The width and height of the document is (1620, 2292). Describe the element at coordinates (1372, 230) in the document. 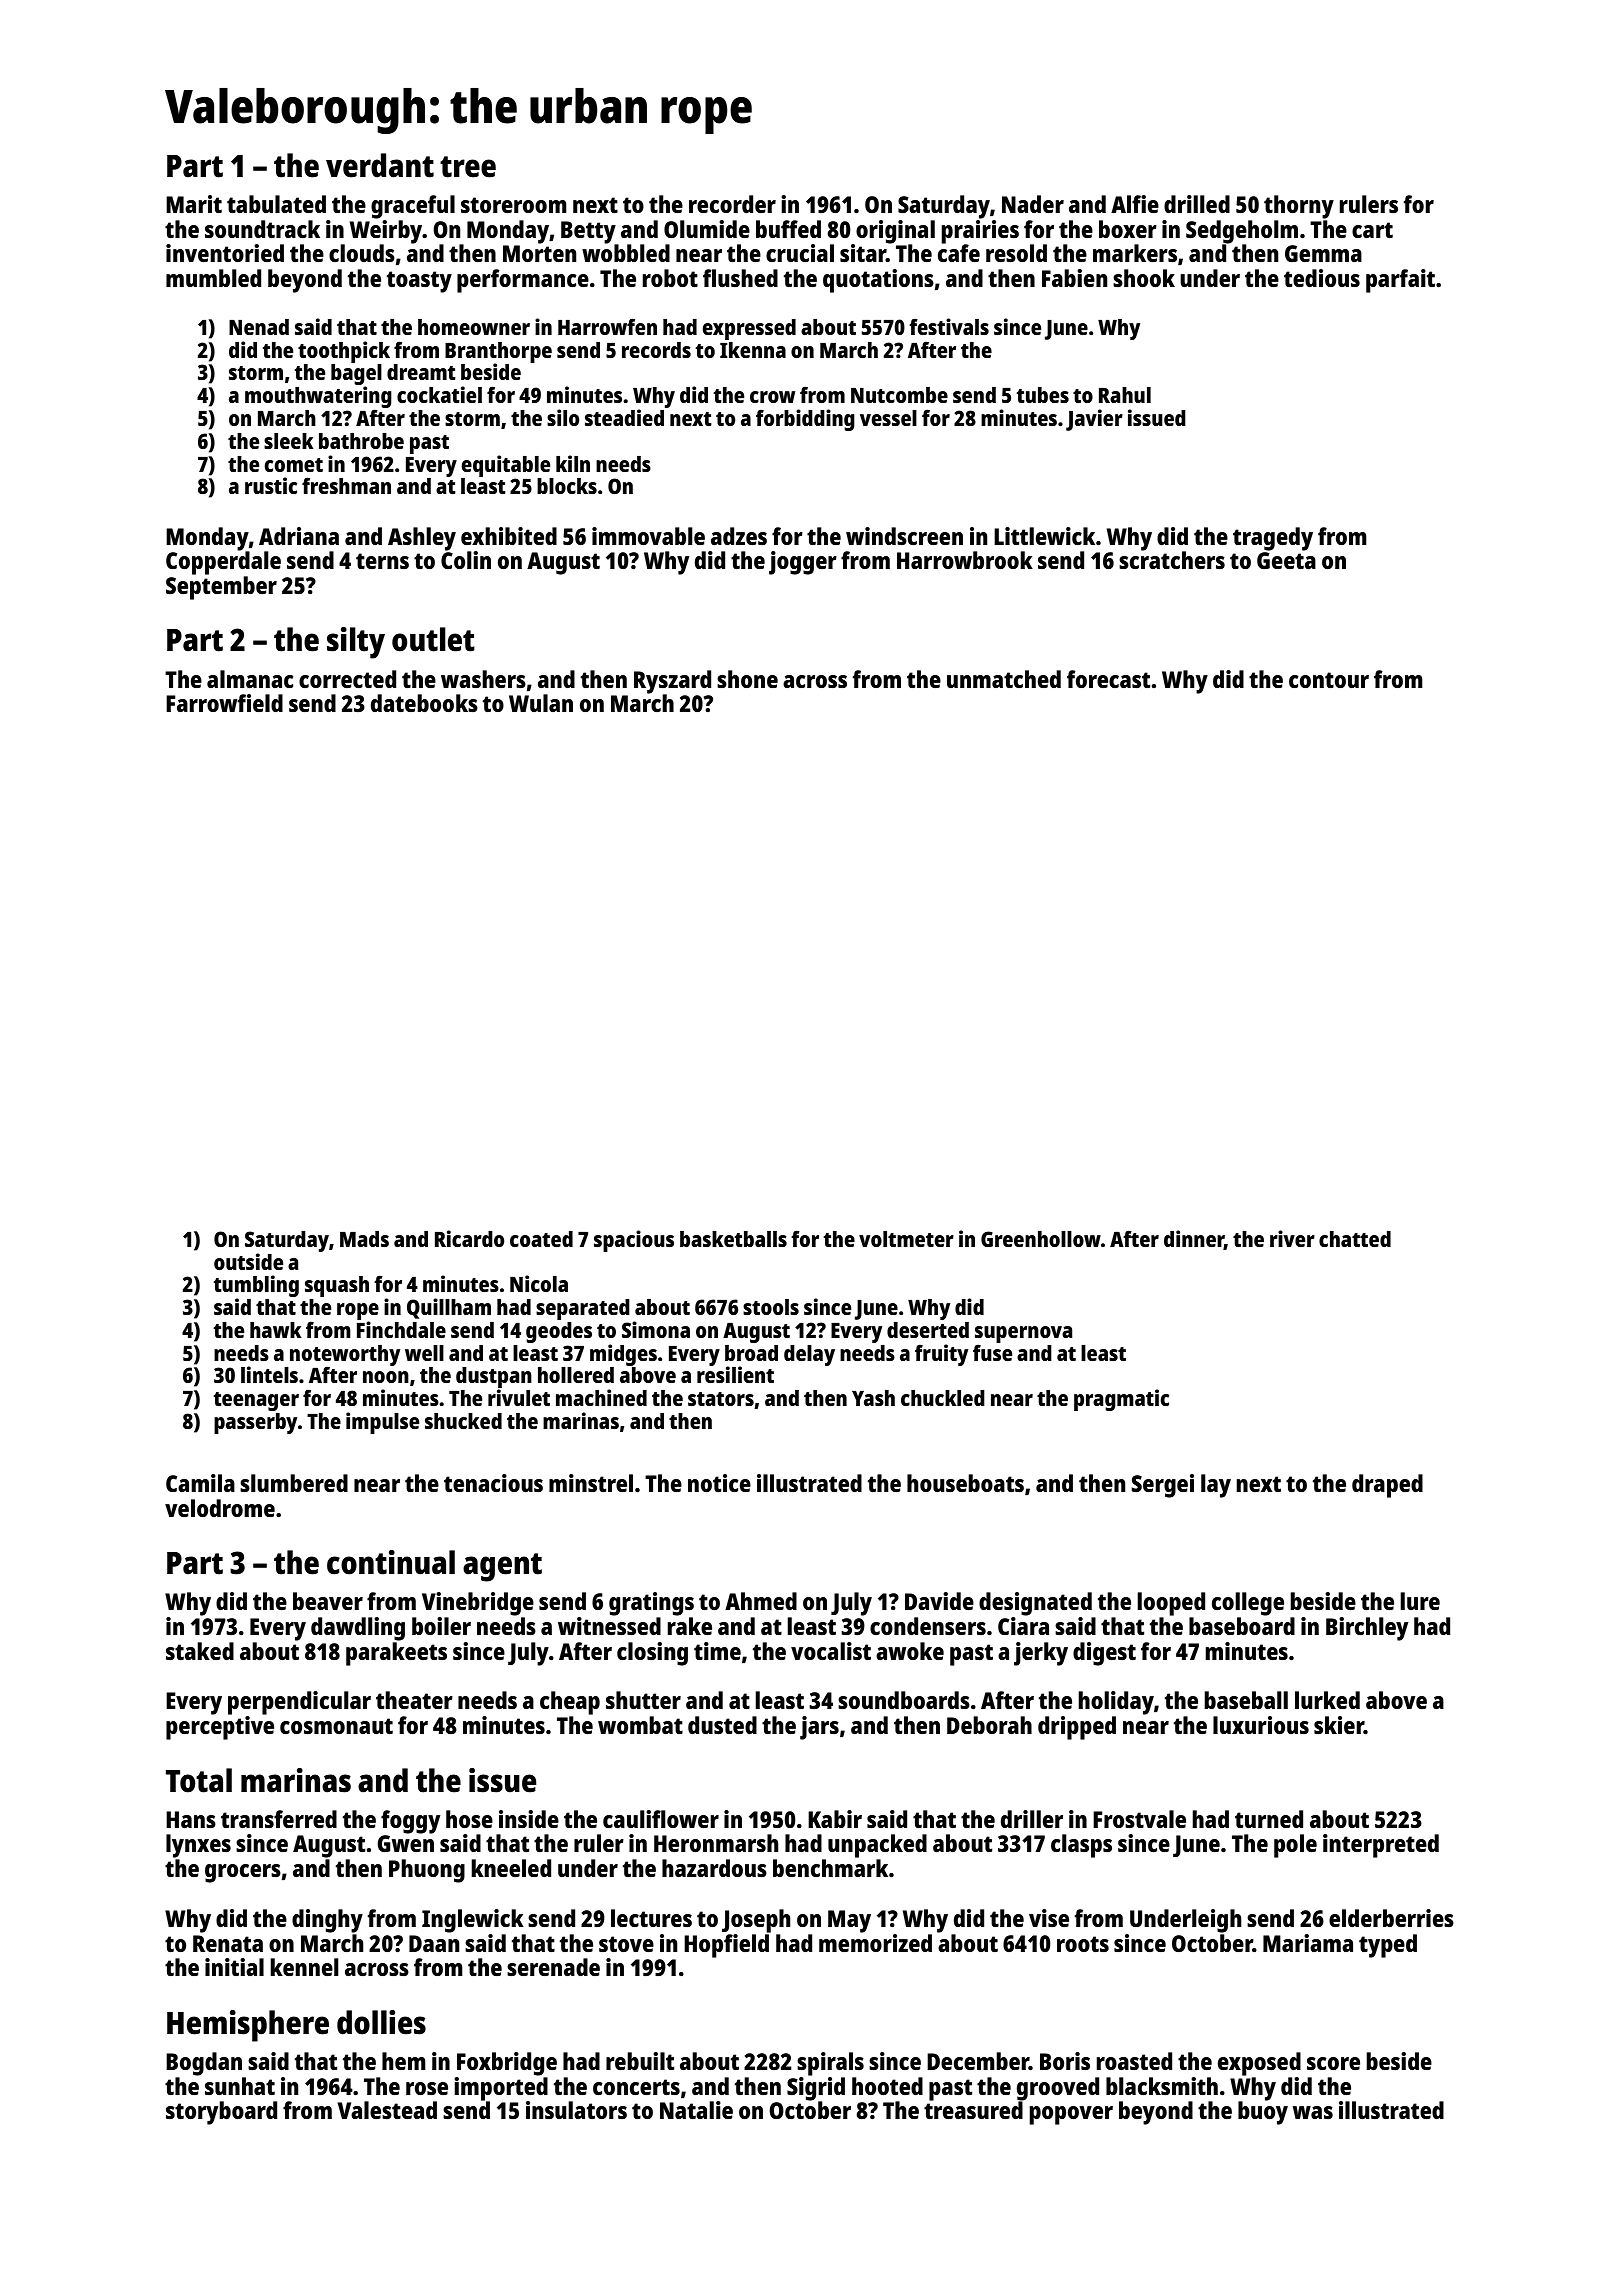

I see `cart` at that location.
